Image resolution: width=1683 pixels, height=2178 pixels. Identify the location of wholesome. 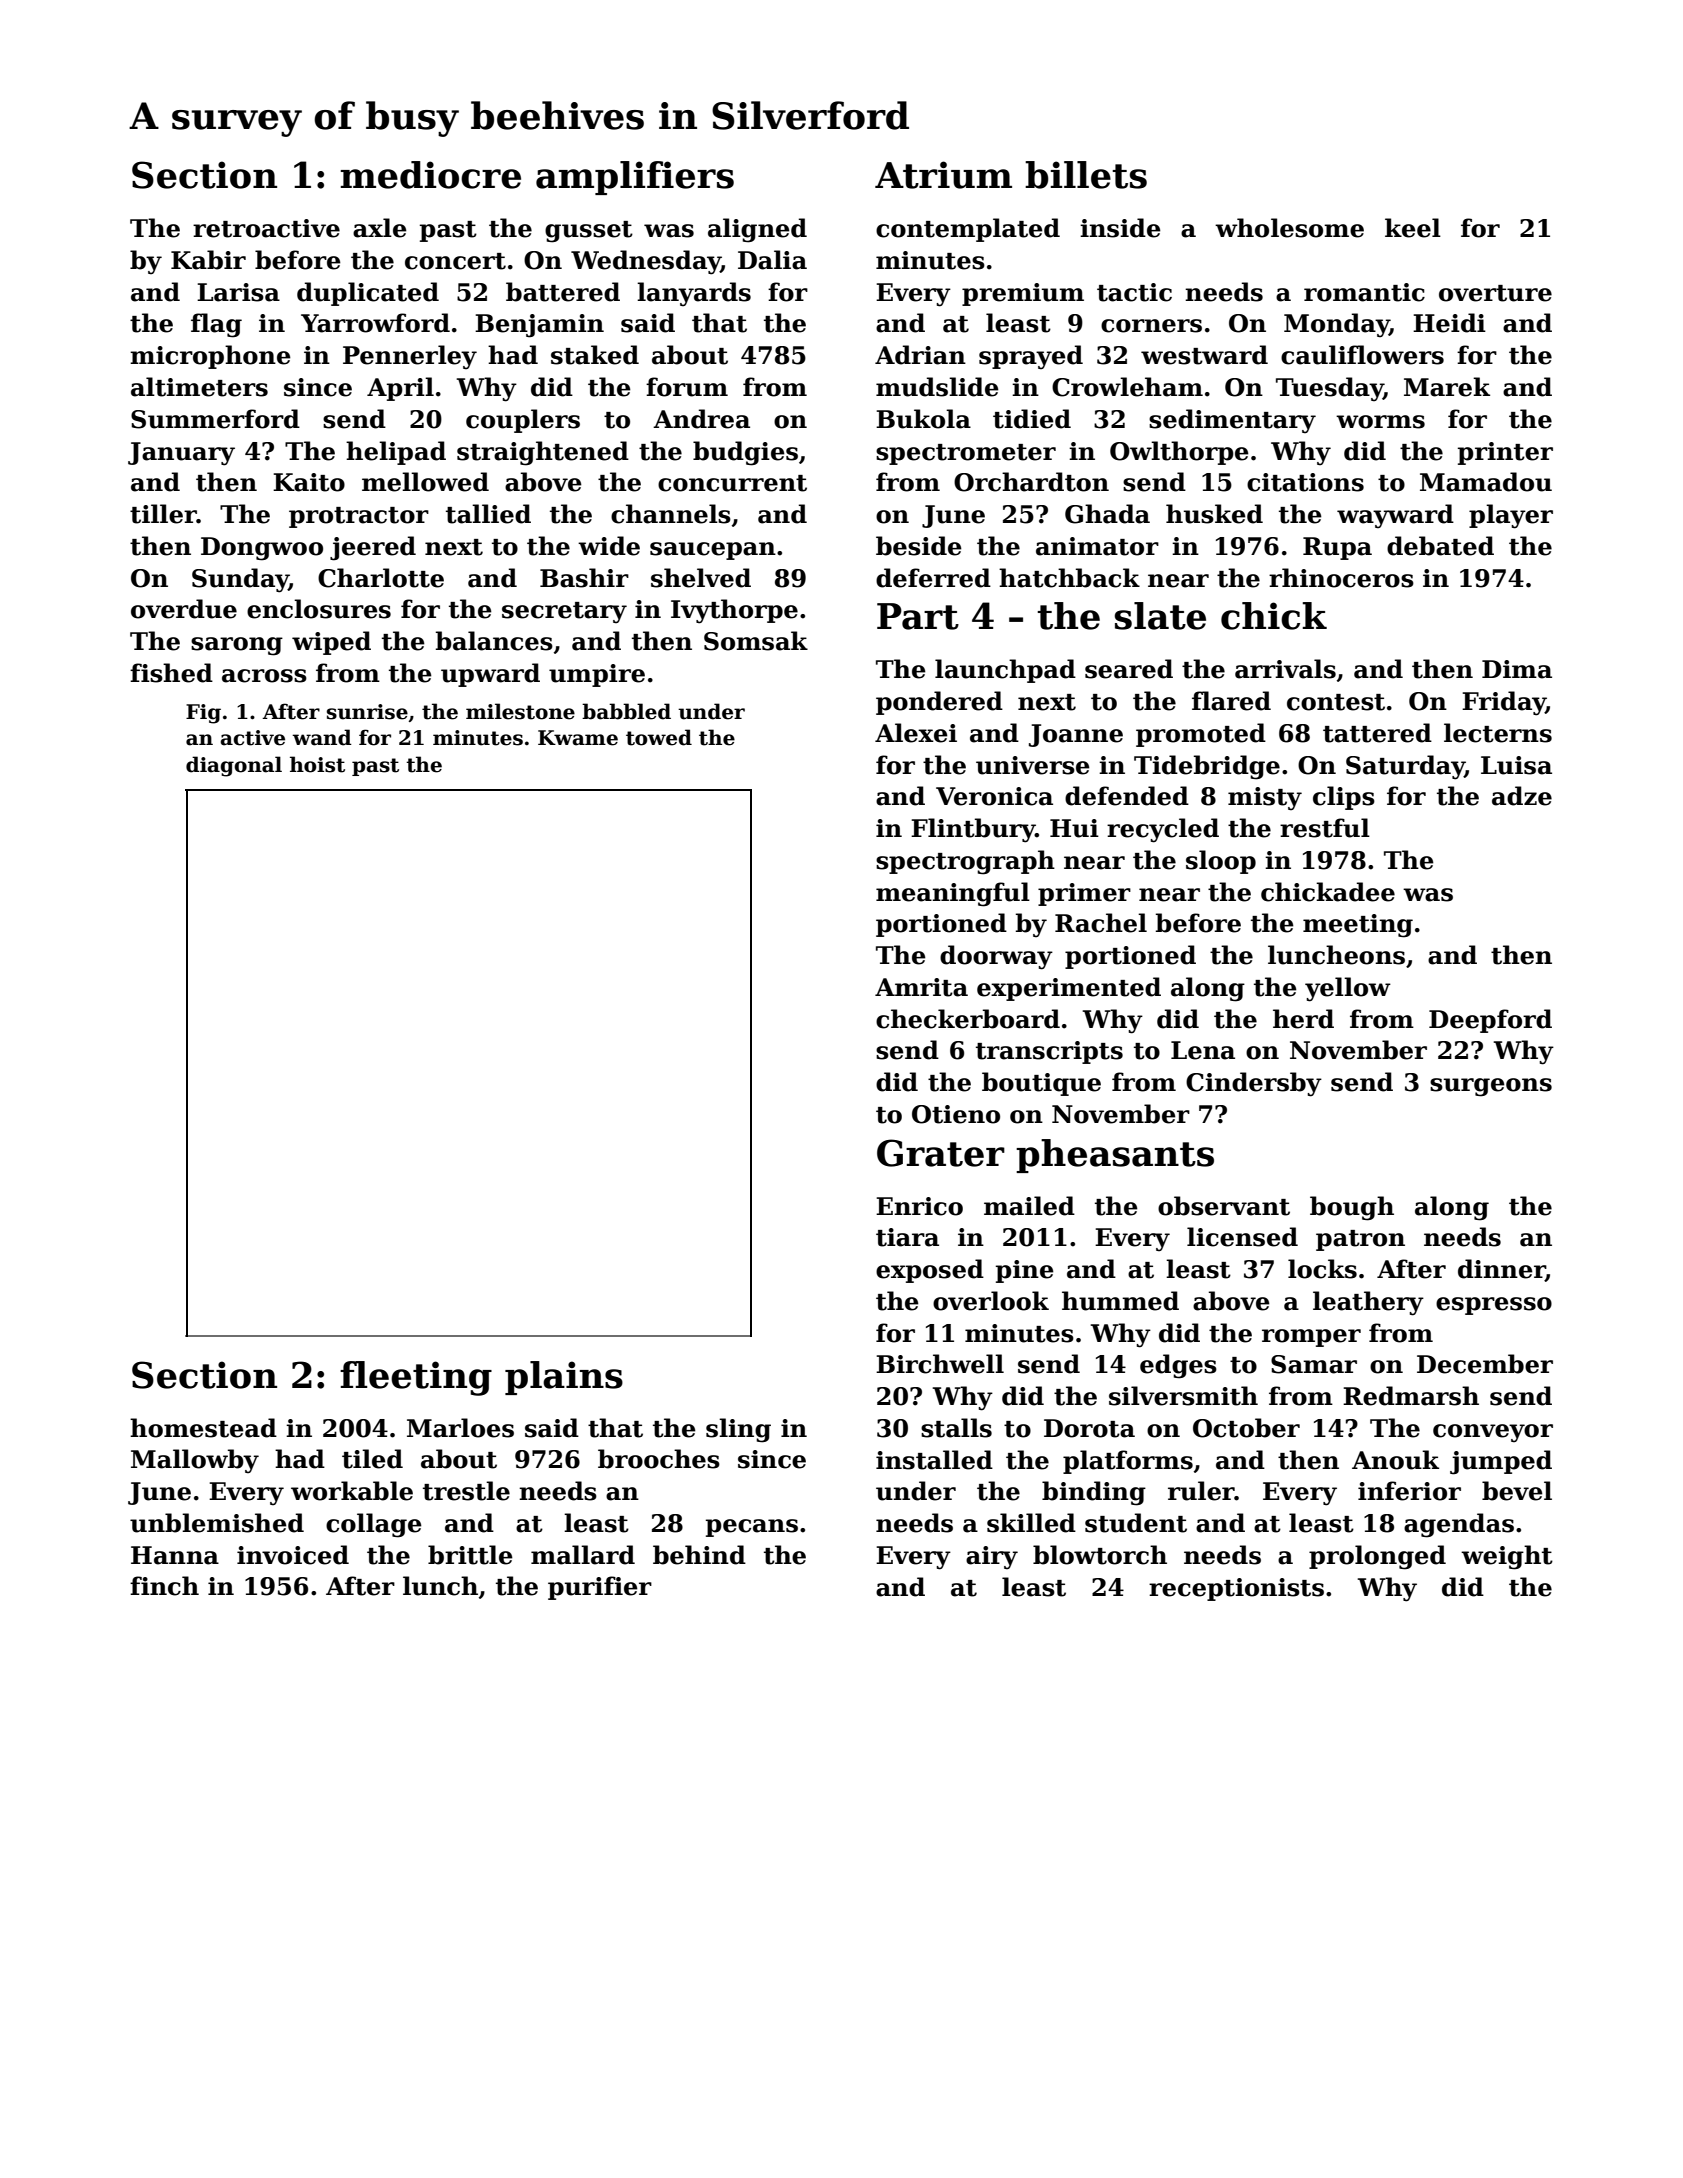
(1289, 228).
